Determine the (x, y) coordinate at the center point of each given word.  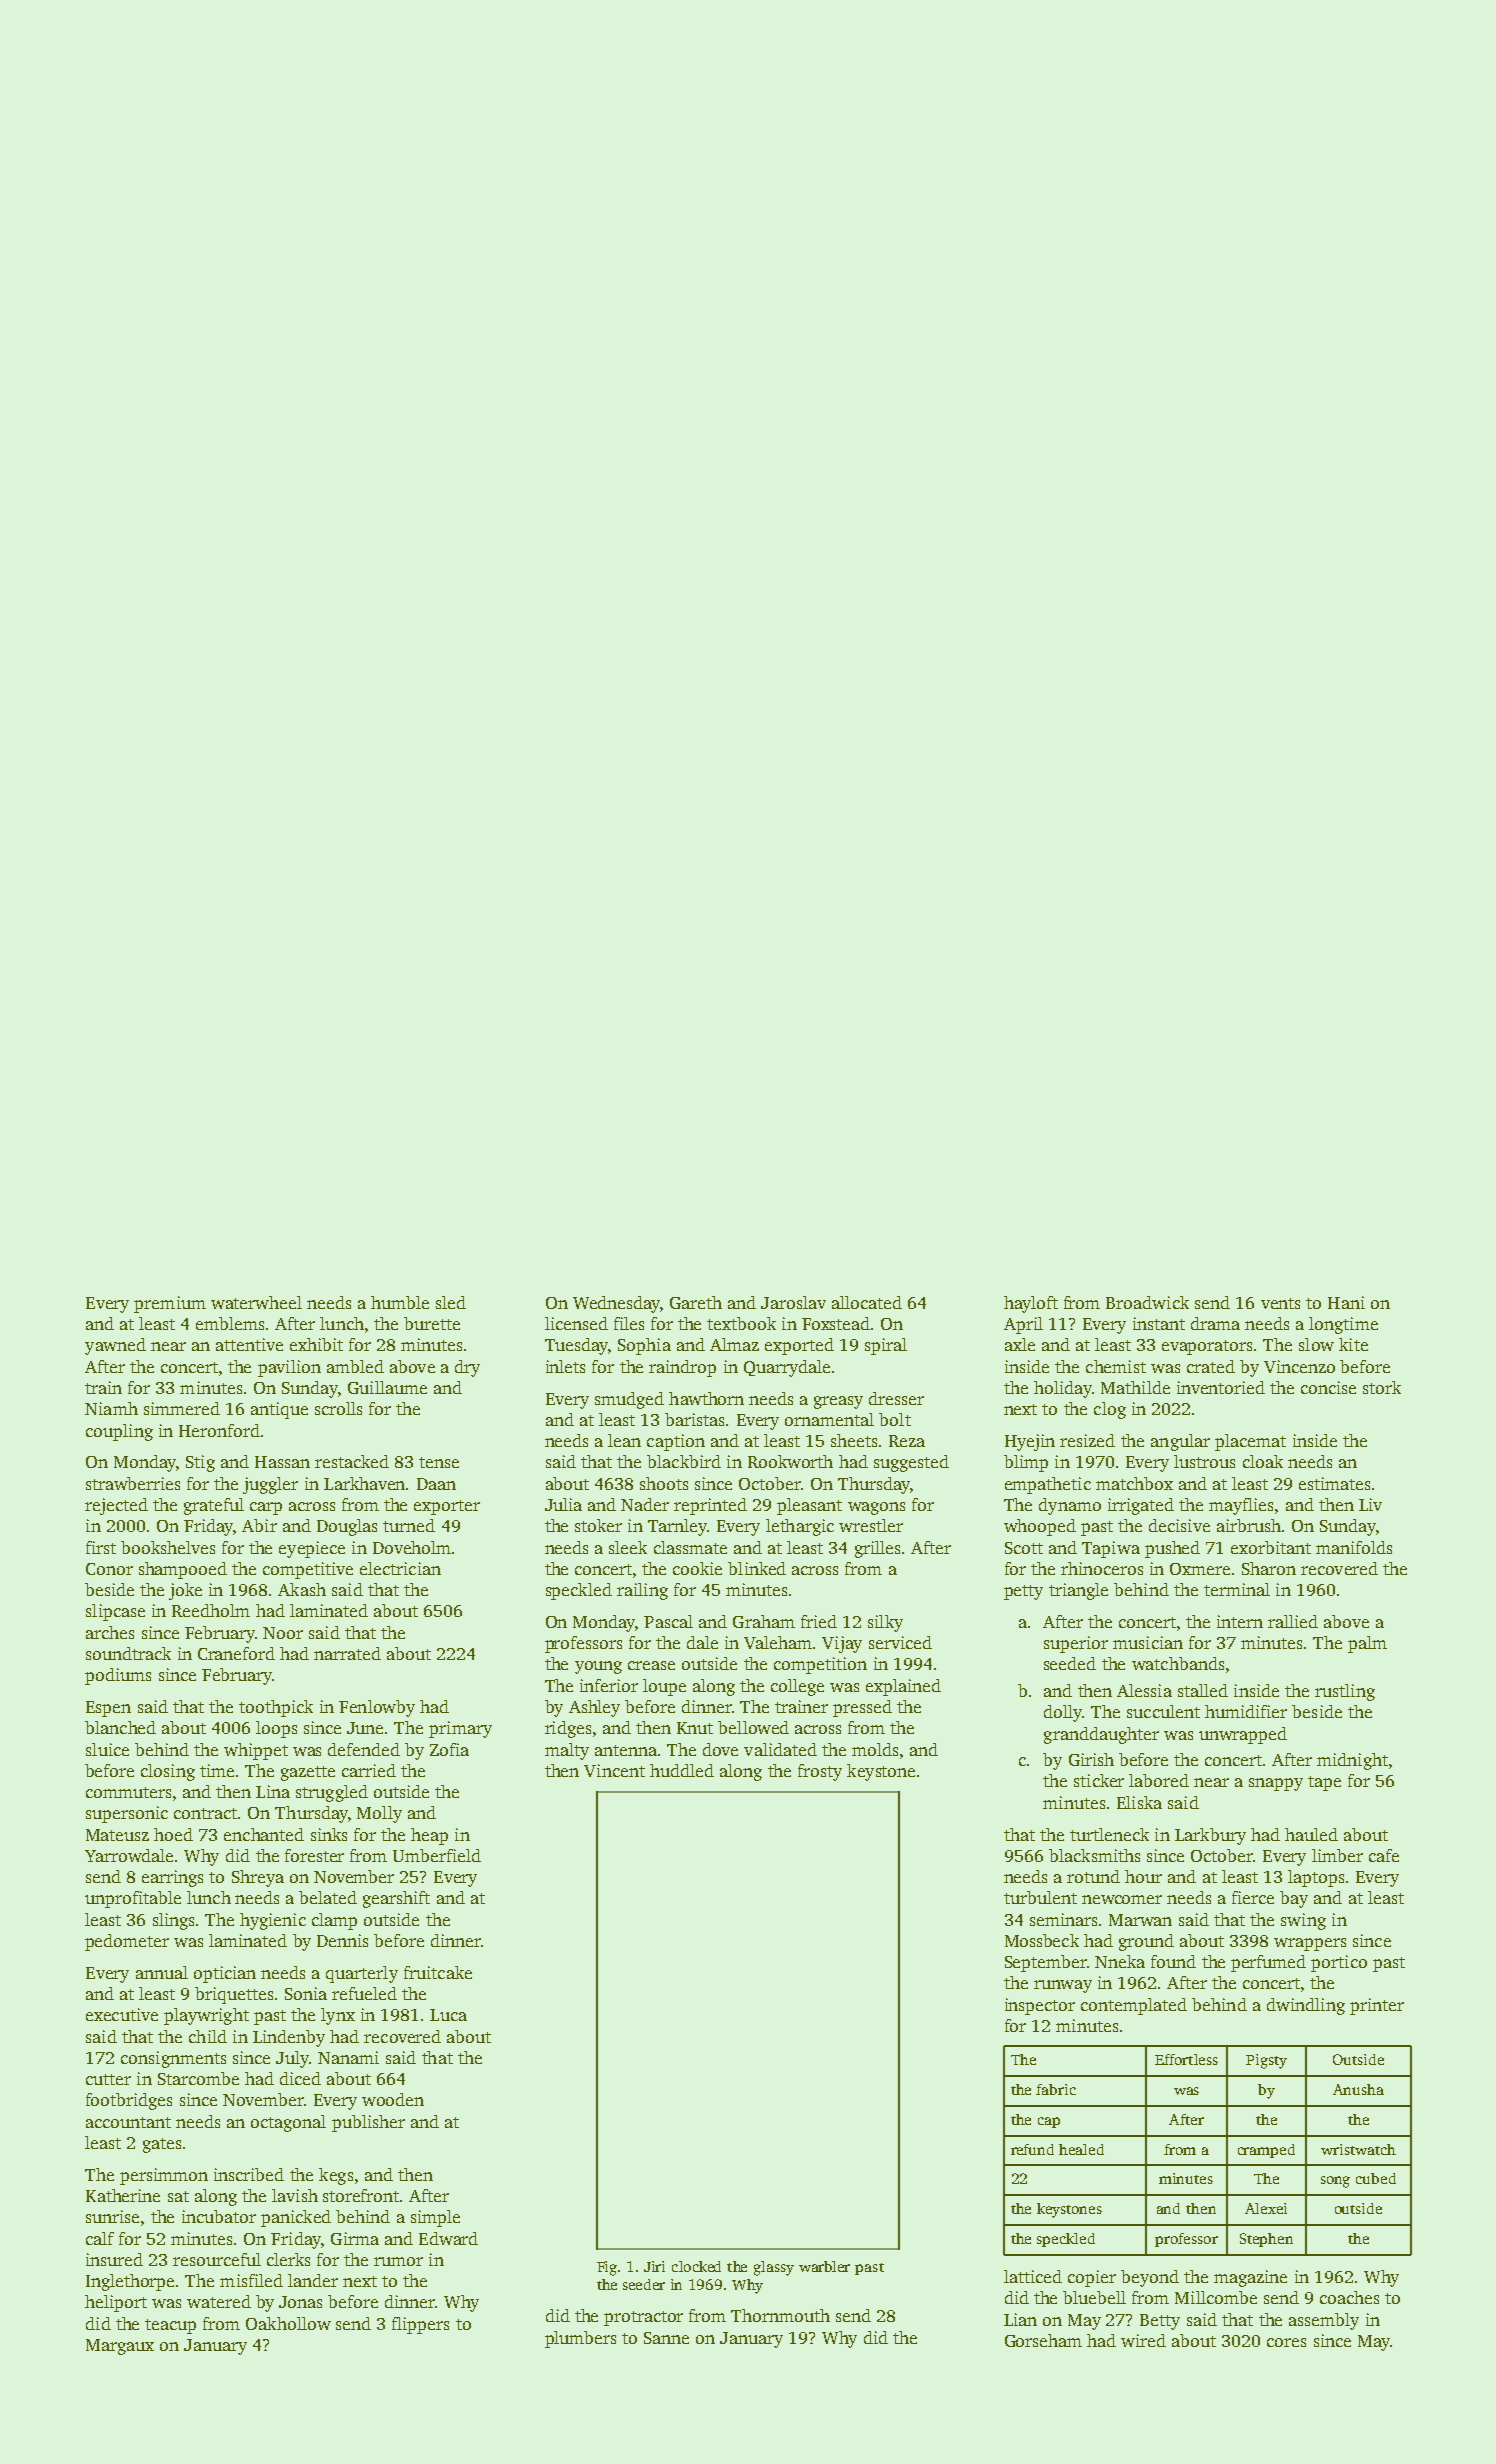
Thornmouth (780, 2315)
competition (820, 1665)
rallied (1293, 1621)
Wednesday (616, 1304)
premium (170, 1304)
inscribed (249, 2174)
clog (1110, 1410)
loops (276, 1729)
